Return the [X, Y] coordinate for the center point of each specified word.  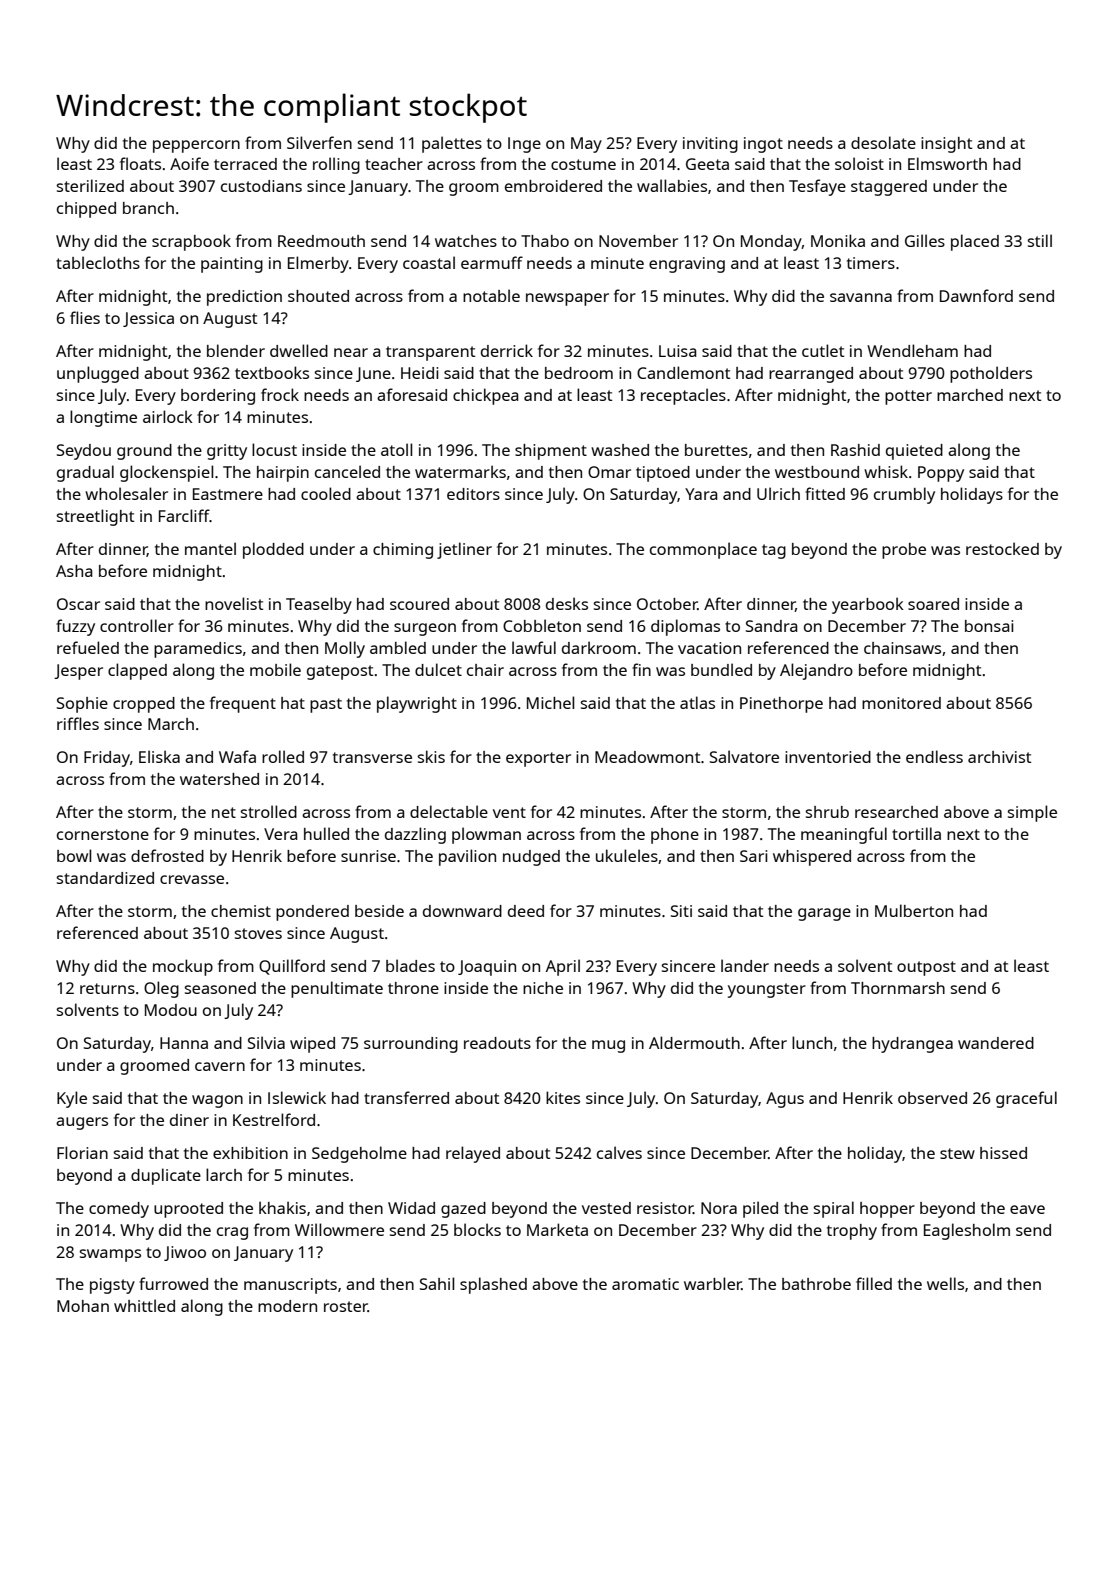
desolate [883, 142]
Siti [681, 911]
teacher [394, 164]
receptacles [683, 396]
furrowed [173, 1283]
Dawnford [976, 295]
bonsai [989, 626]
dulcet [438, 669]
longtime [103, 418]
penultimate [337, 989]
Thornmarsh [898, 988]
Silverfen [319, 142]
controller [137, 625]
